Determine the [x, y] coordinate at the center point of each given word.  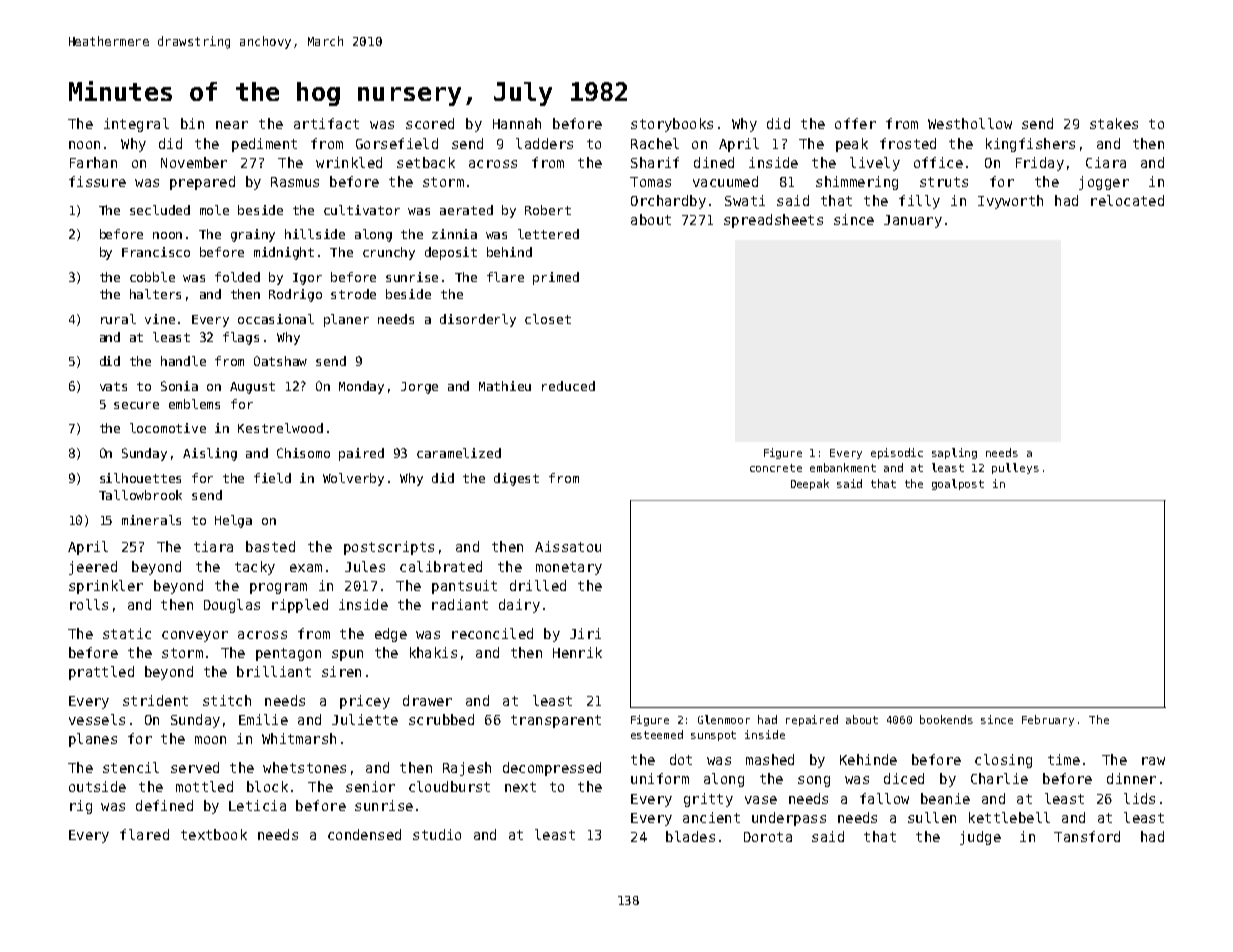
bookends [946, 719]
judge [980, 838]
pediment [264, 145]
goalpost [958, 484]
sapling [954, 453]
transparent [556, 721]
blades [690, 836]
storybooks [672, 125]
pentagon [288, 654]
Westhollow [970, 123]
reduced [568, 386]
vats [113, 386]
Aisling [210, 454]
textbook [214, 834]
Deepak [810, 484]
